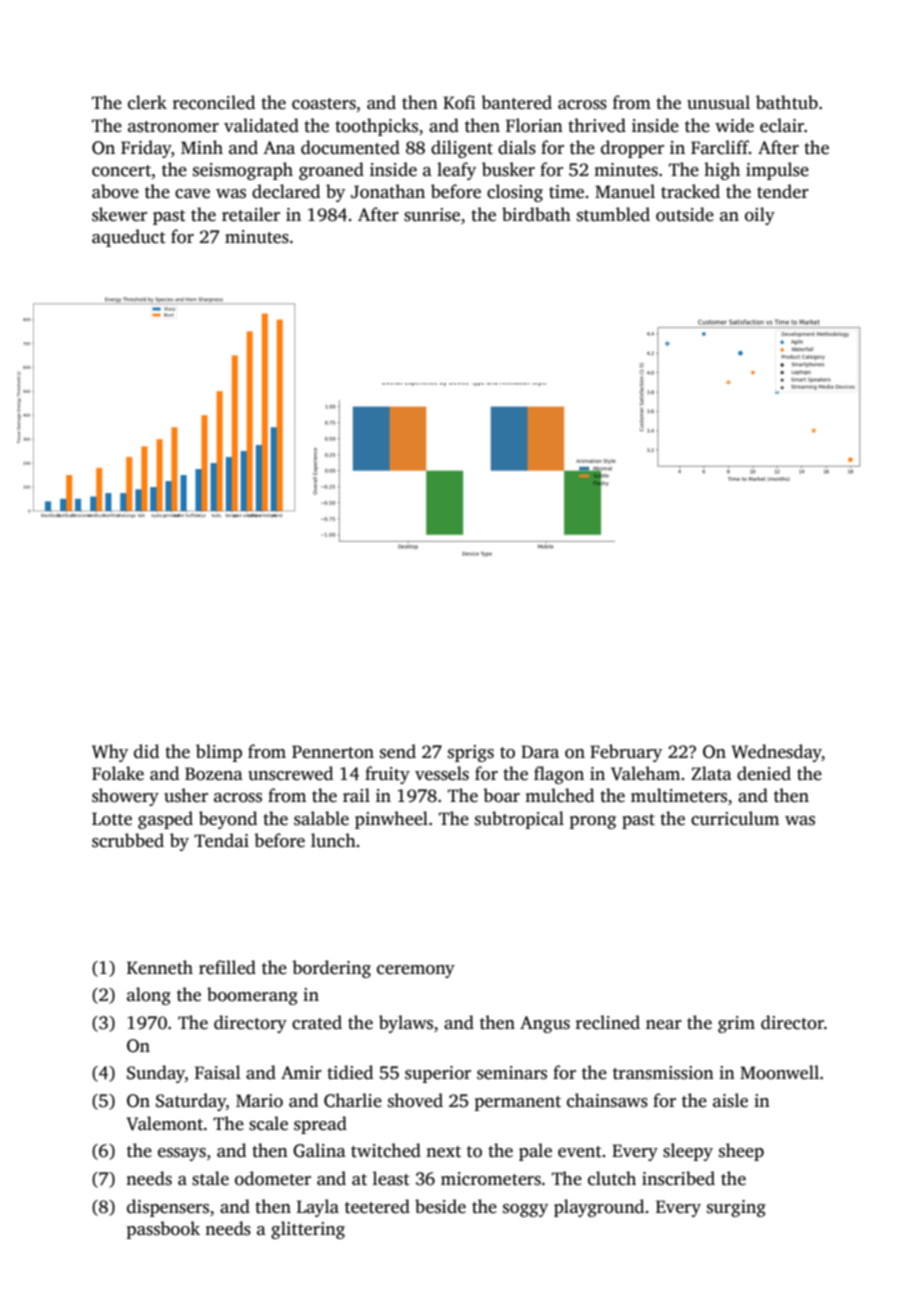  I want to click on bantered, so click(516, 102).
